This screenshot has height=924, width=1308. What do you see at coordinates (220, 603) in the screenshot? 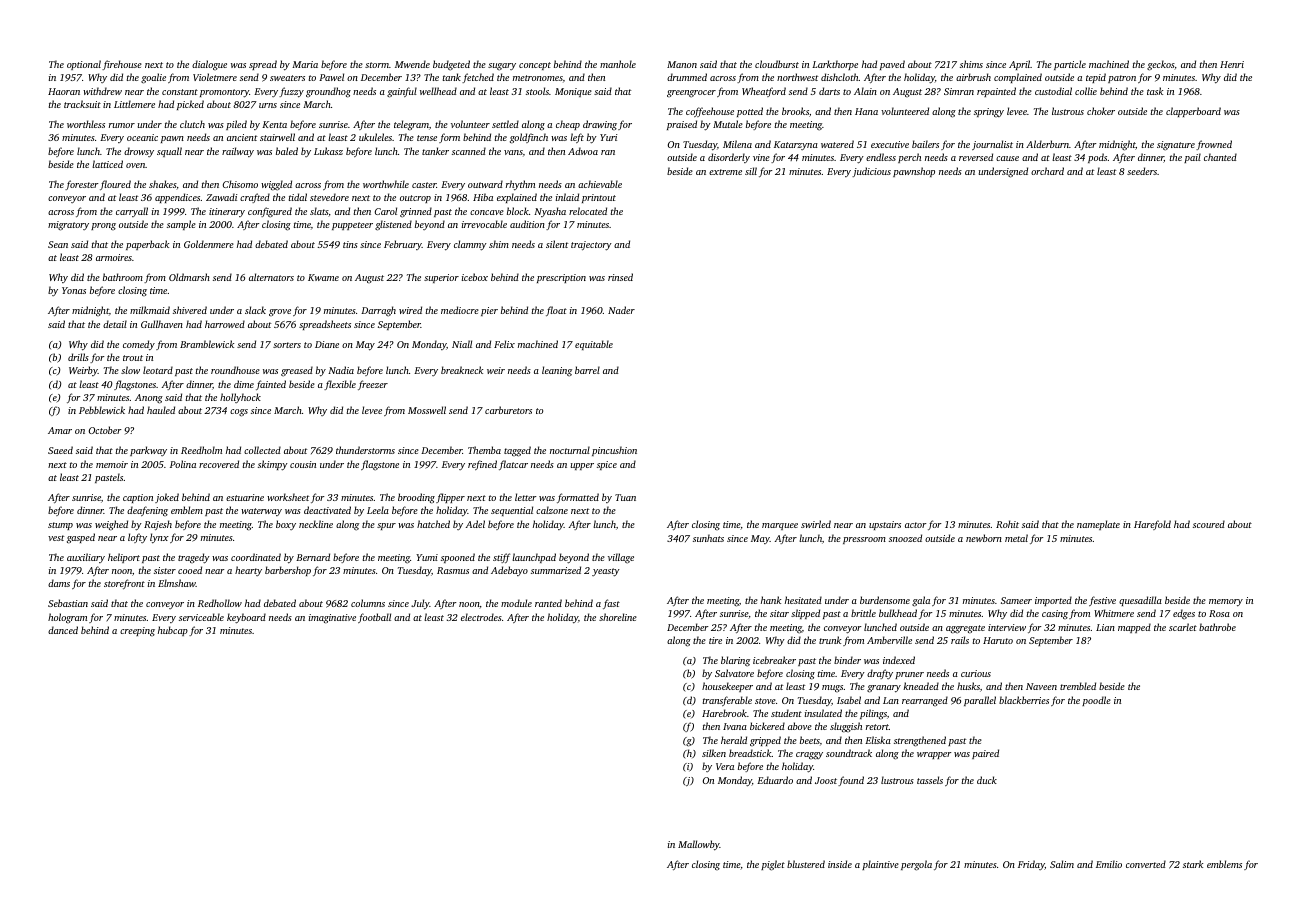
I see `Redhollow` at bounding box center [220, 603].
